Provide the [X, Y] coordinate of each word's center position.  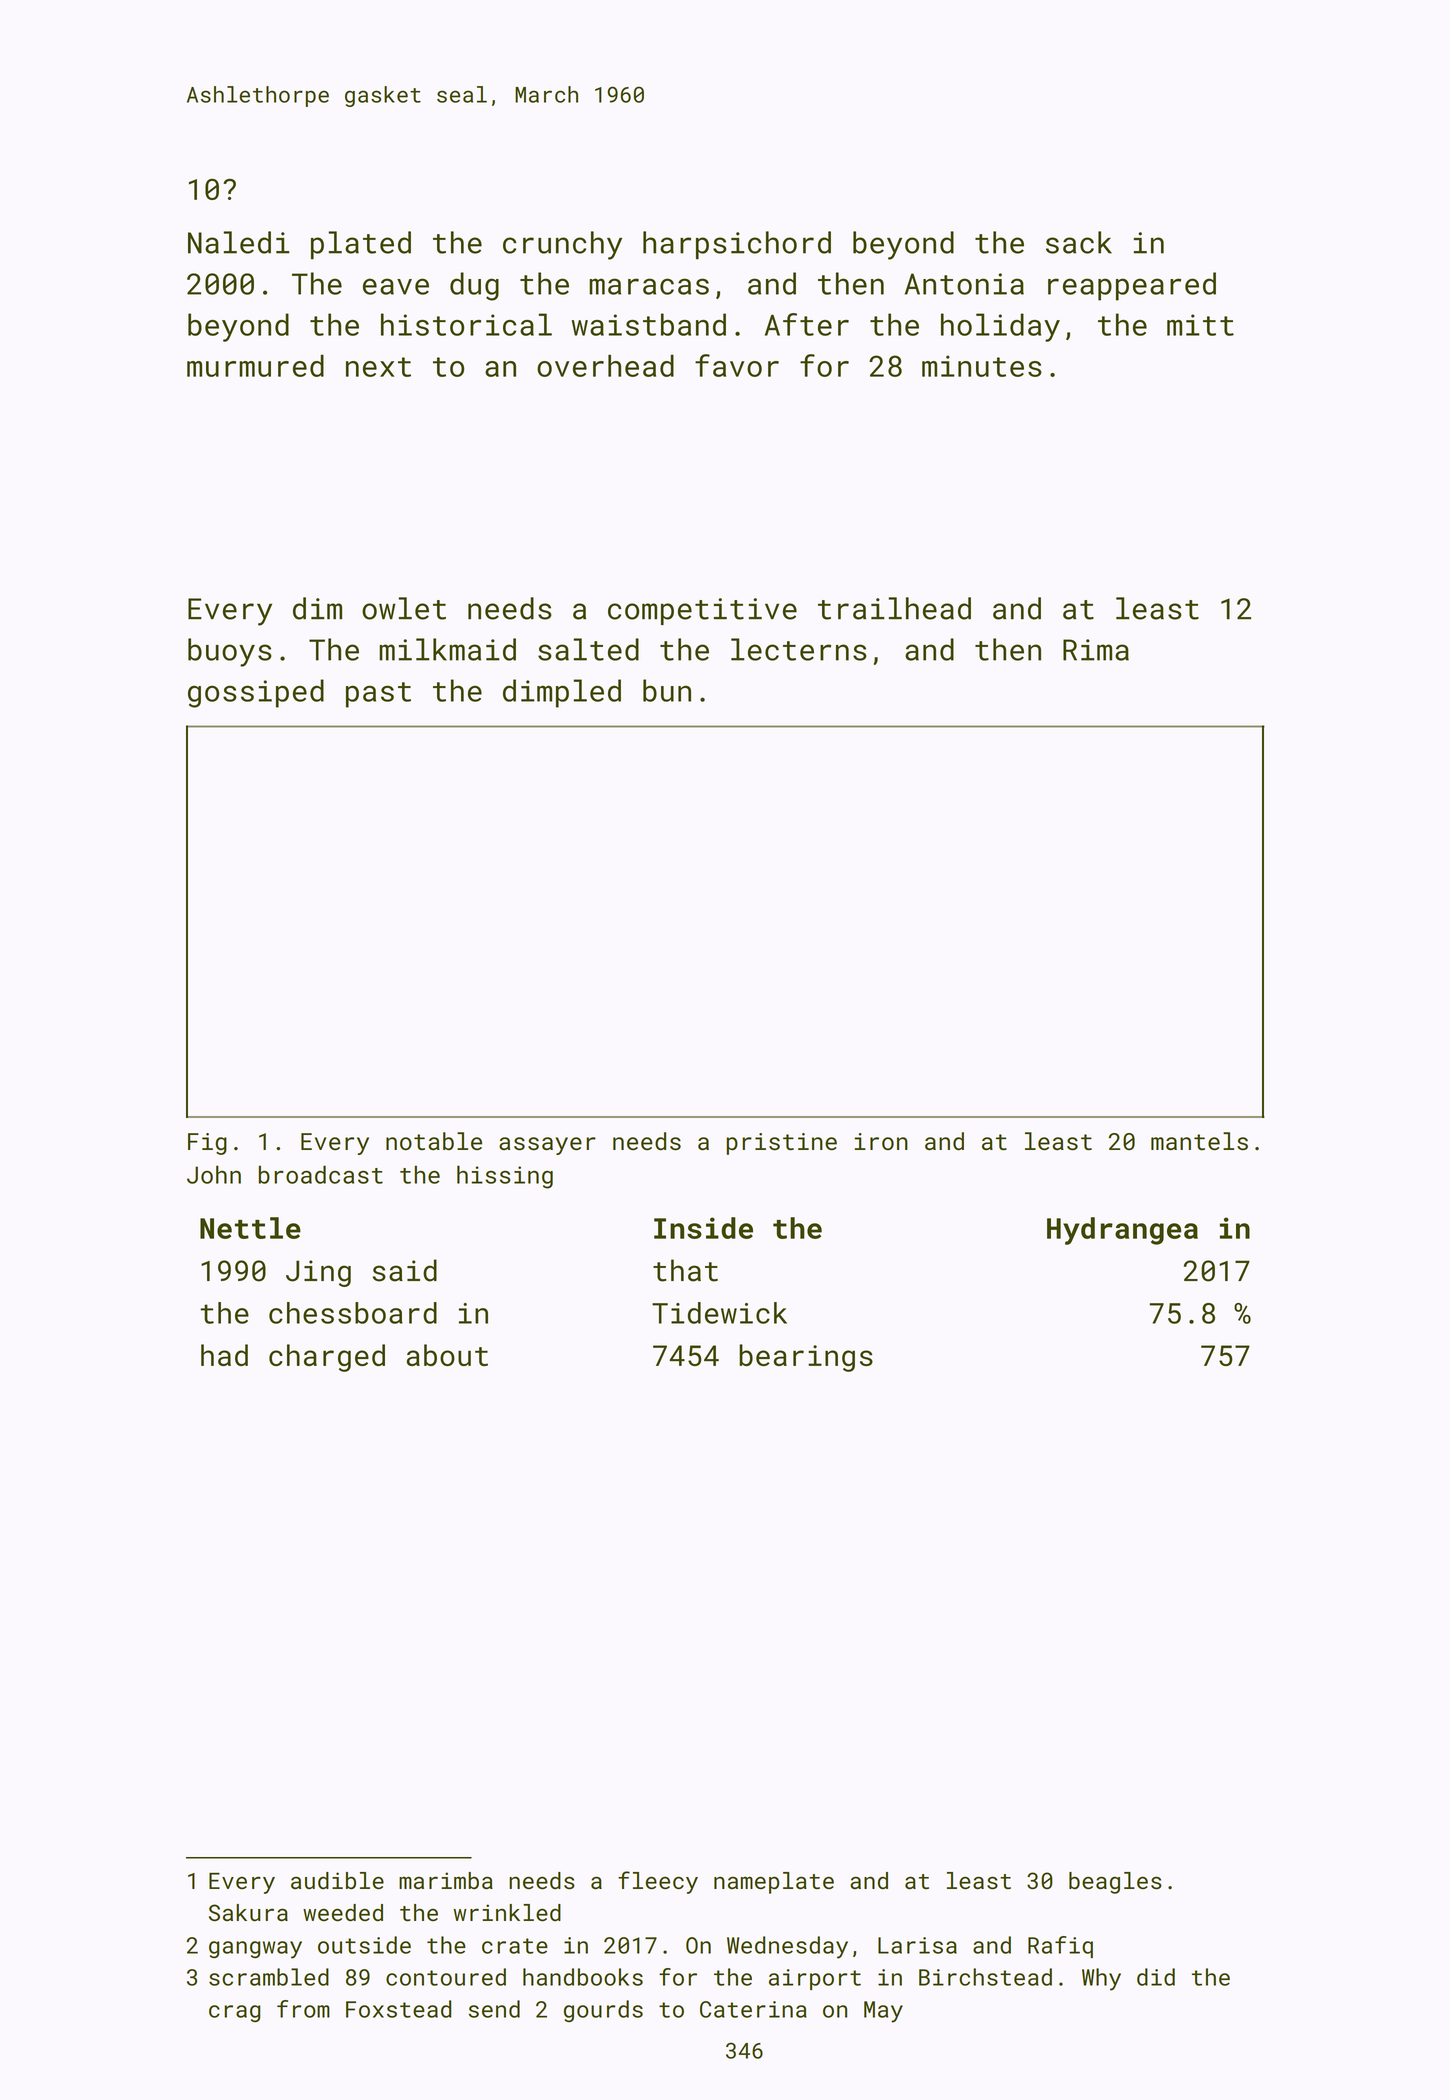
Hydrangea [1122, 1231]
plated [361, 245]
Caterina [753, 2009]
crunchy [562, 245]
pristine [781, 1144]
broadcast [321, 1174]
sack [1079, 242]
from [303, 2009]
